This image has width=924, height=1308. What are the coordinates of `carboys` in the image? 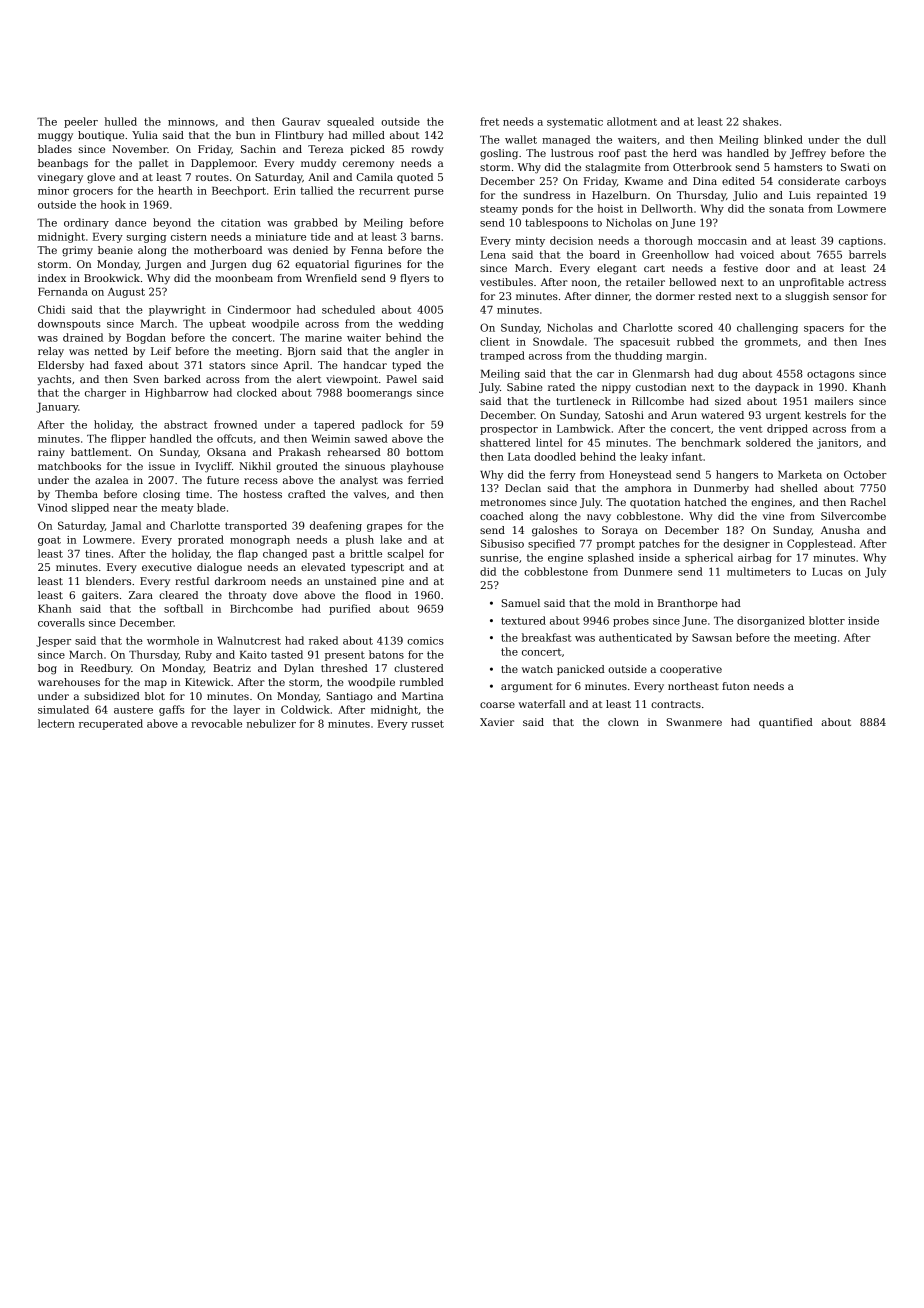 It's located at (865, 182).
